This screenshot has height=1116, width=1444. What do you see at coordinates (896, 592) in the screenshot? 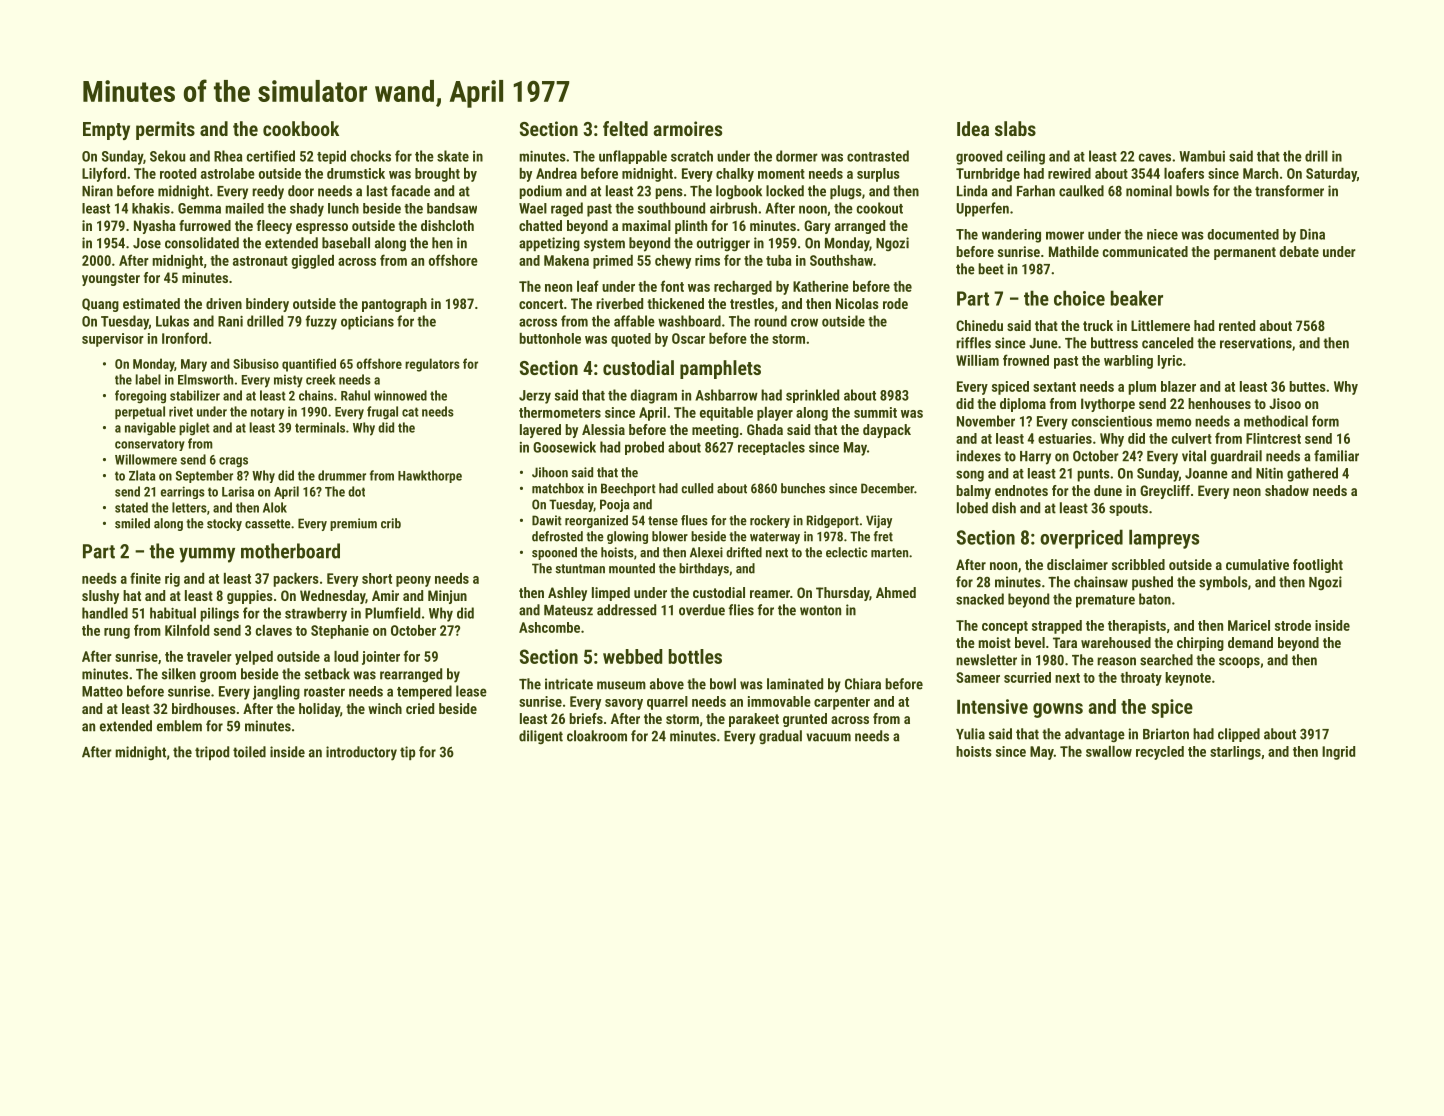
I see `Ahmed` at bounding box center [896, 592].
